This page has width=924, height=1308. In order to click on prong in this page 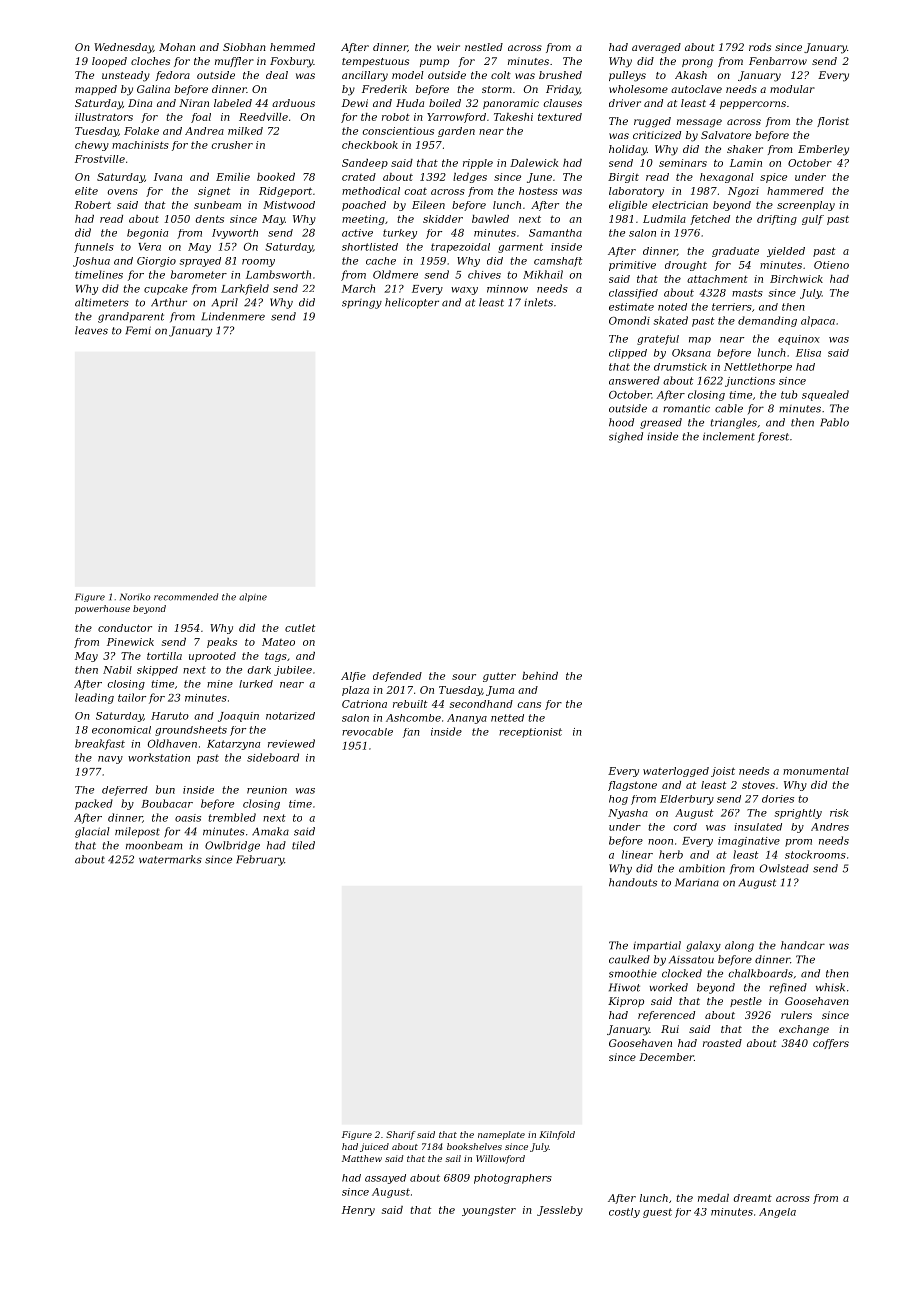, I will do `click(697, 63)`.
